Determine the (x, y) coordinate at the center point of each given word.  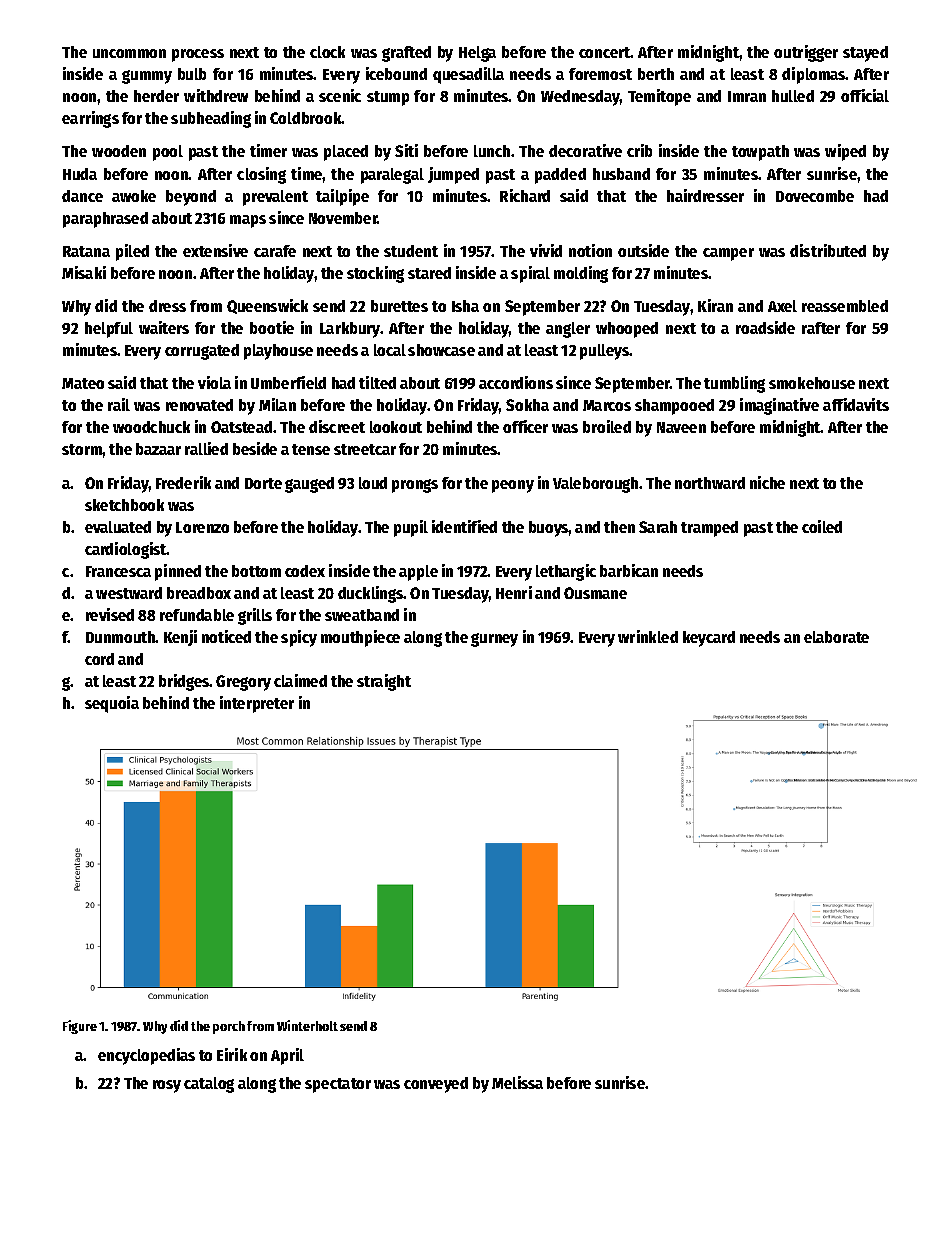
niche (767, 482)
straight (384, 682)
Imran (747, 96)
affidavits (856, 404)
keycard (709, 639)
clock (327, 52)
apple (418, 573)
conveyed (436, 1085)
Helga (477, 54)
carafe (275, 251)
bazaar (158, 449)
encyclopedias (146, 1056)
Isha (465, 306)
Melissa (517, 1082)
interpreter (257, 704)
